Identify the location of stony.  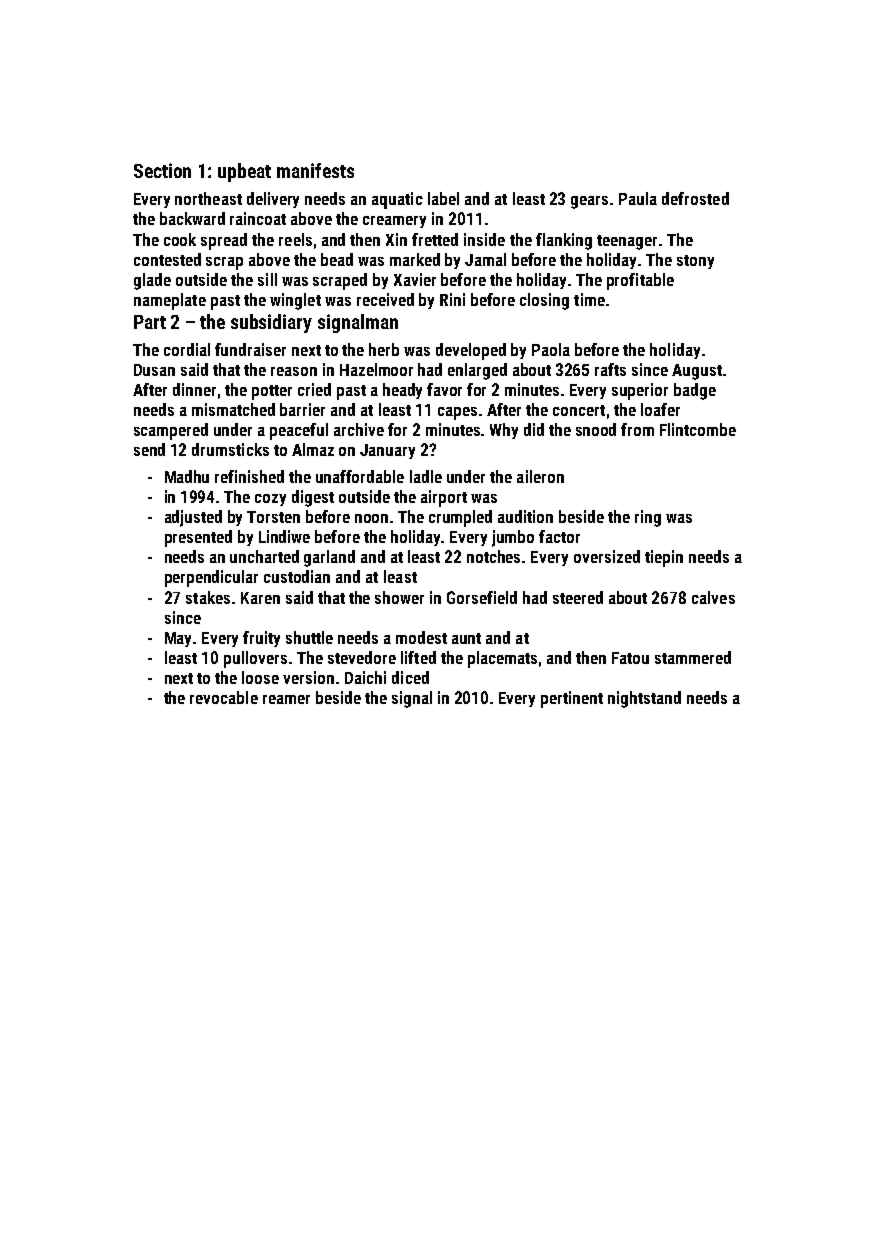
(695, 262).
